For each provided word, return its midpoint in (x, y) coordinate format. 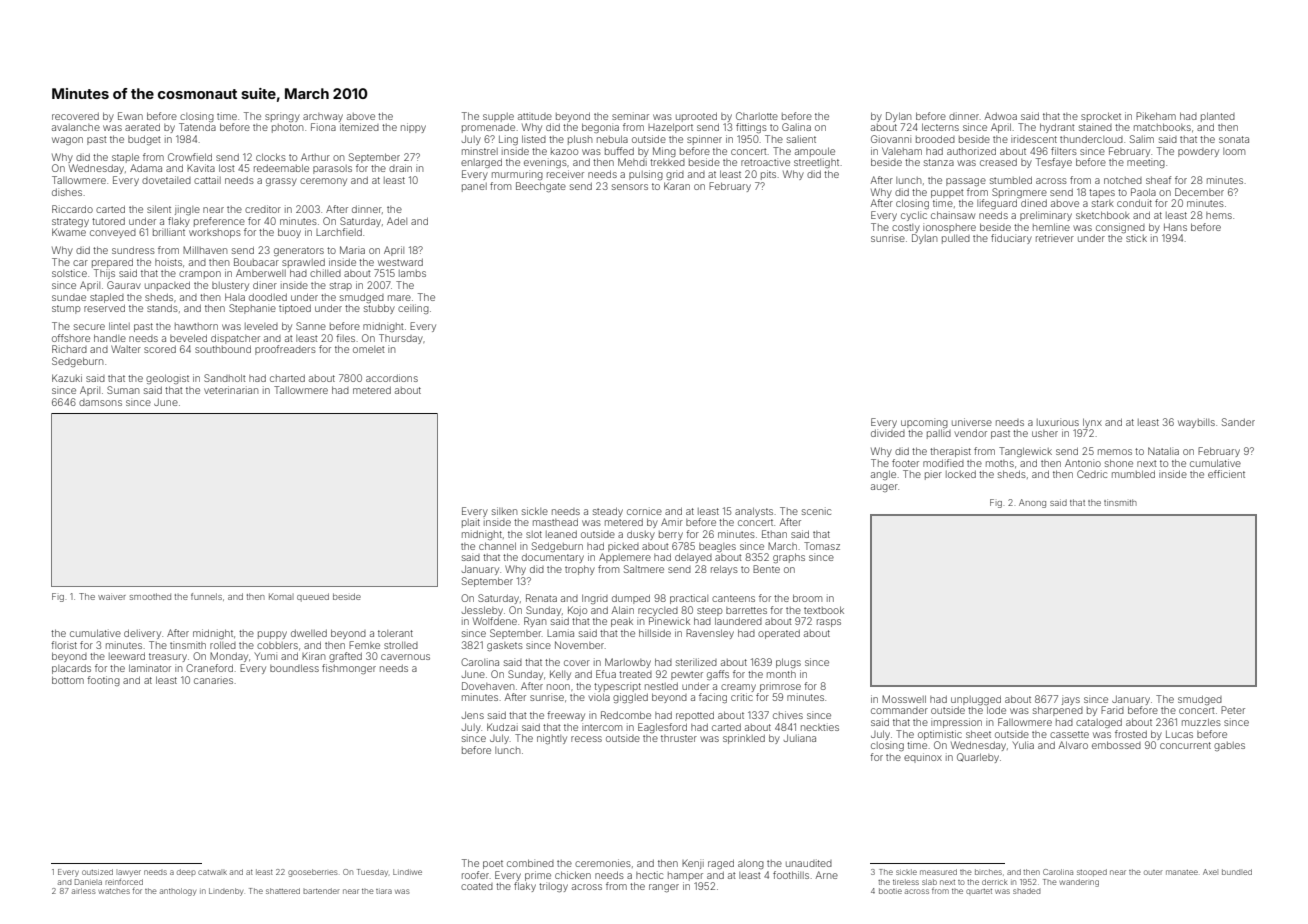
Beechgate (541, 187)
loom (1234, 151)
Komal (281, 596)
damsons (100, 402)
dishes (67, 192)
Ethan (774, 534)
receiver (565, 174)
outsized (97, 872)
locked (961, 474)
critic (742, 697)
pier (933, 475)
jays (1071, 701)
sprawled (303, 263)
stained (1095, 127)
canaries (213, 680)
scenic (816, 511)
